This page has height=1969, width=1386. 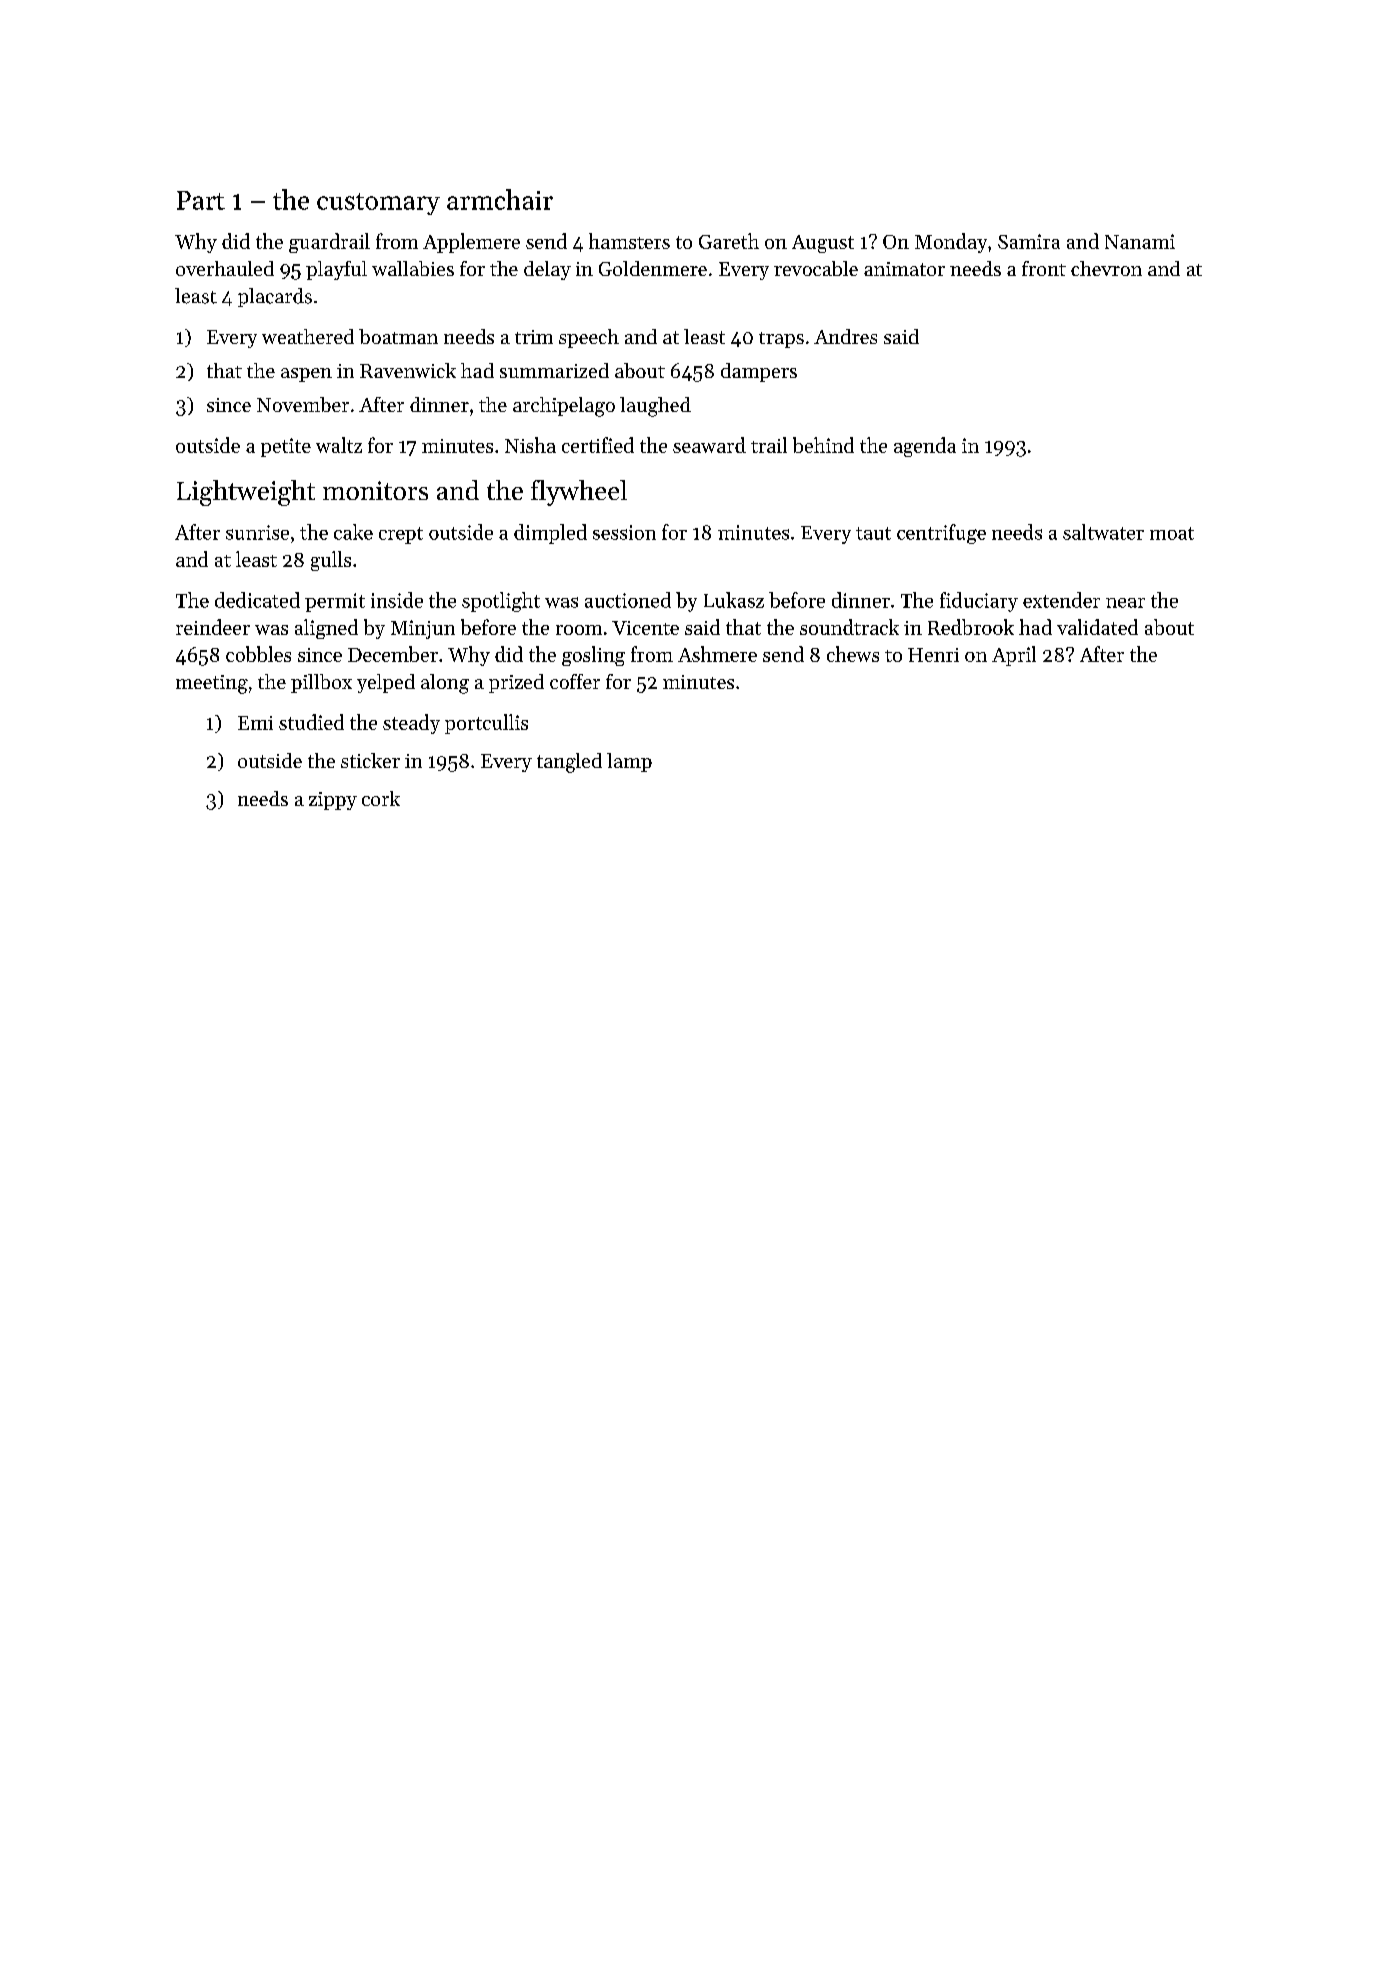 What do you see at coordinates (653, 268) in the page?
I see `Goldenmere` at bounding box center [653, 268].
